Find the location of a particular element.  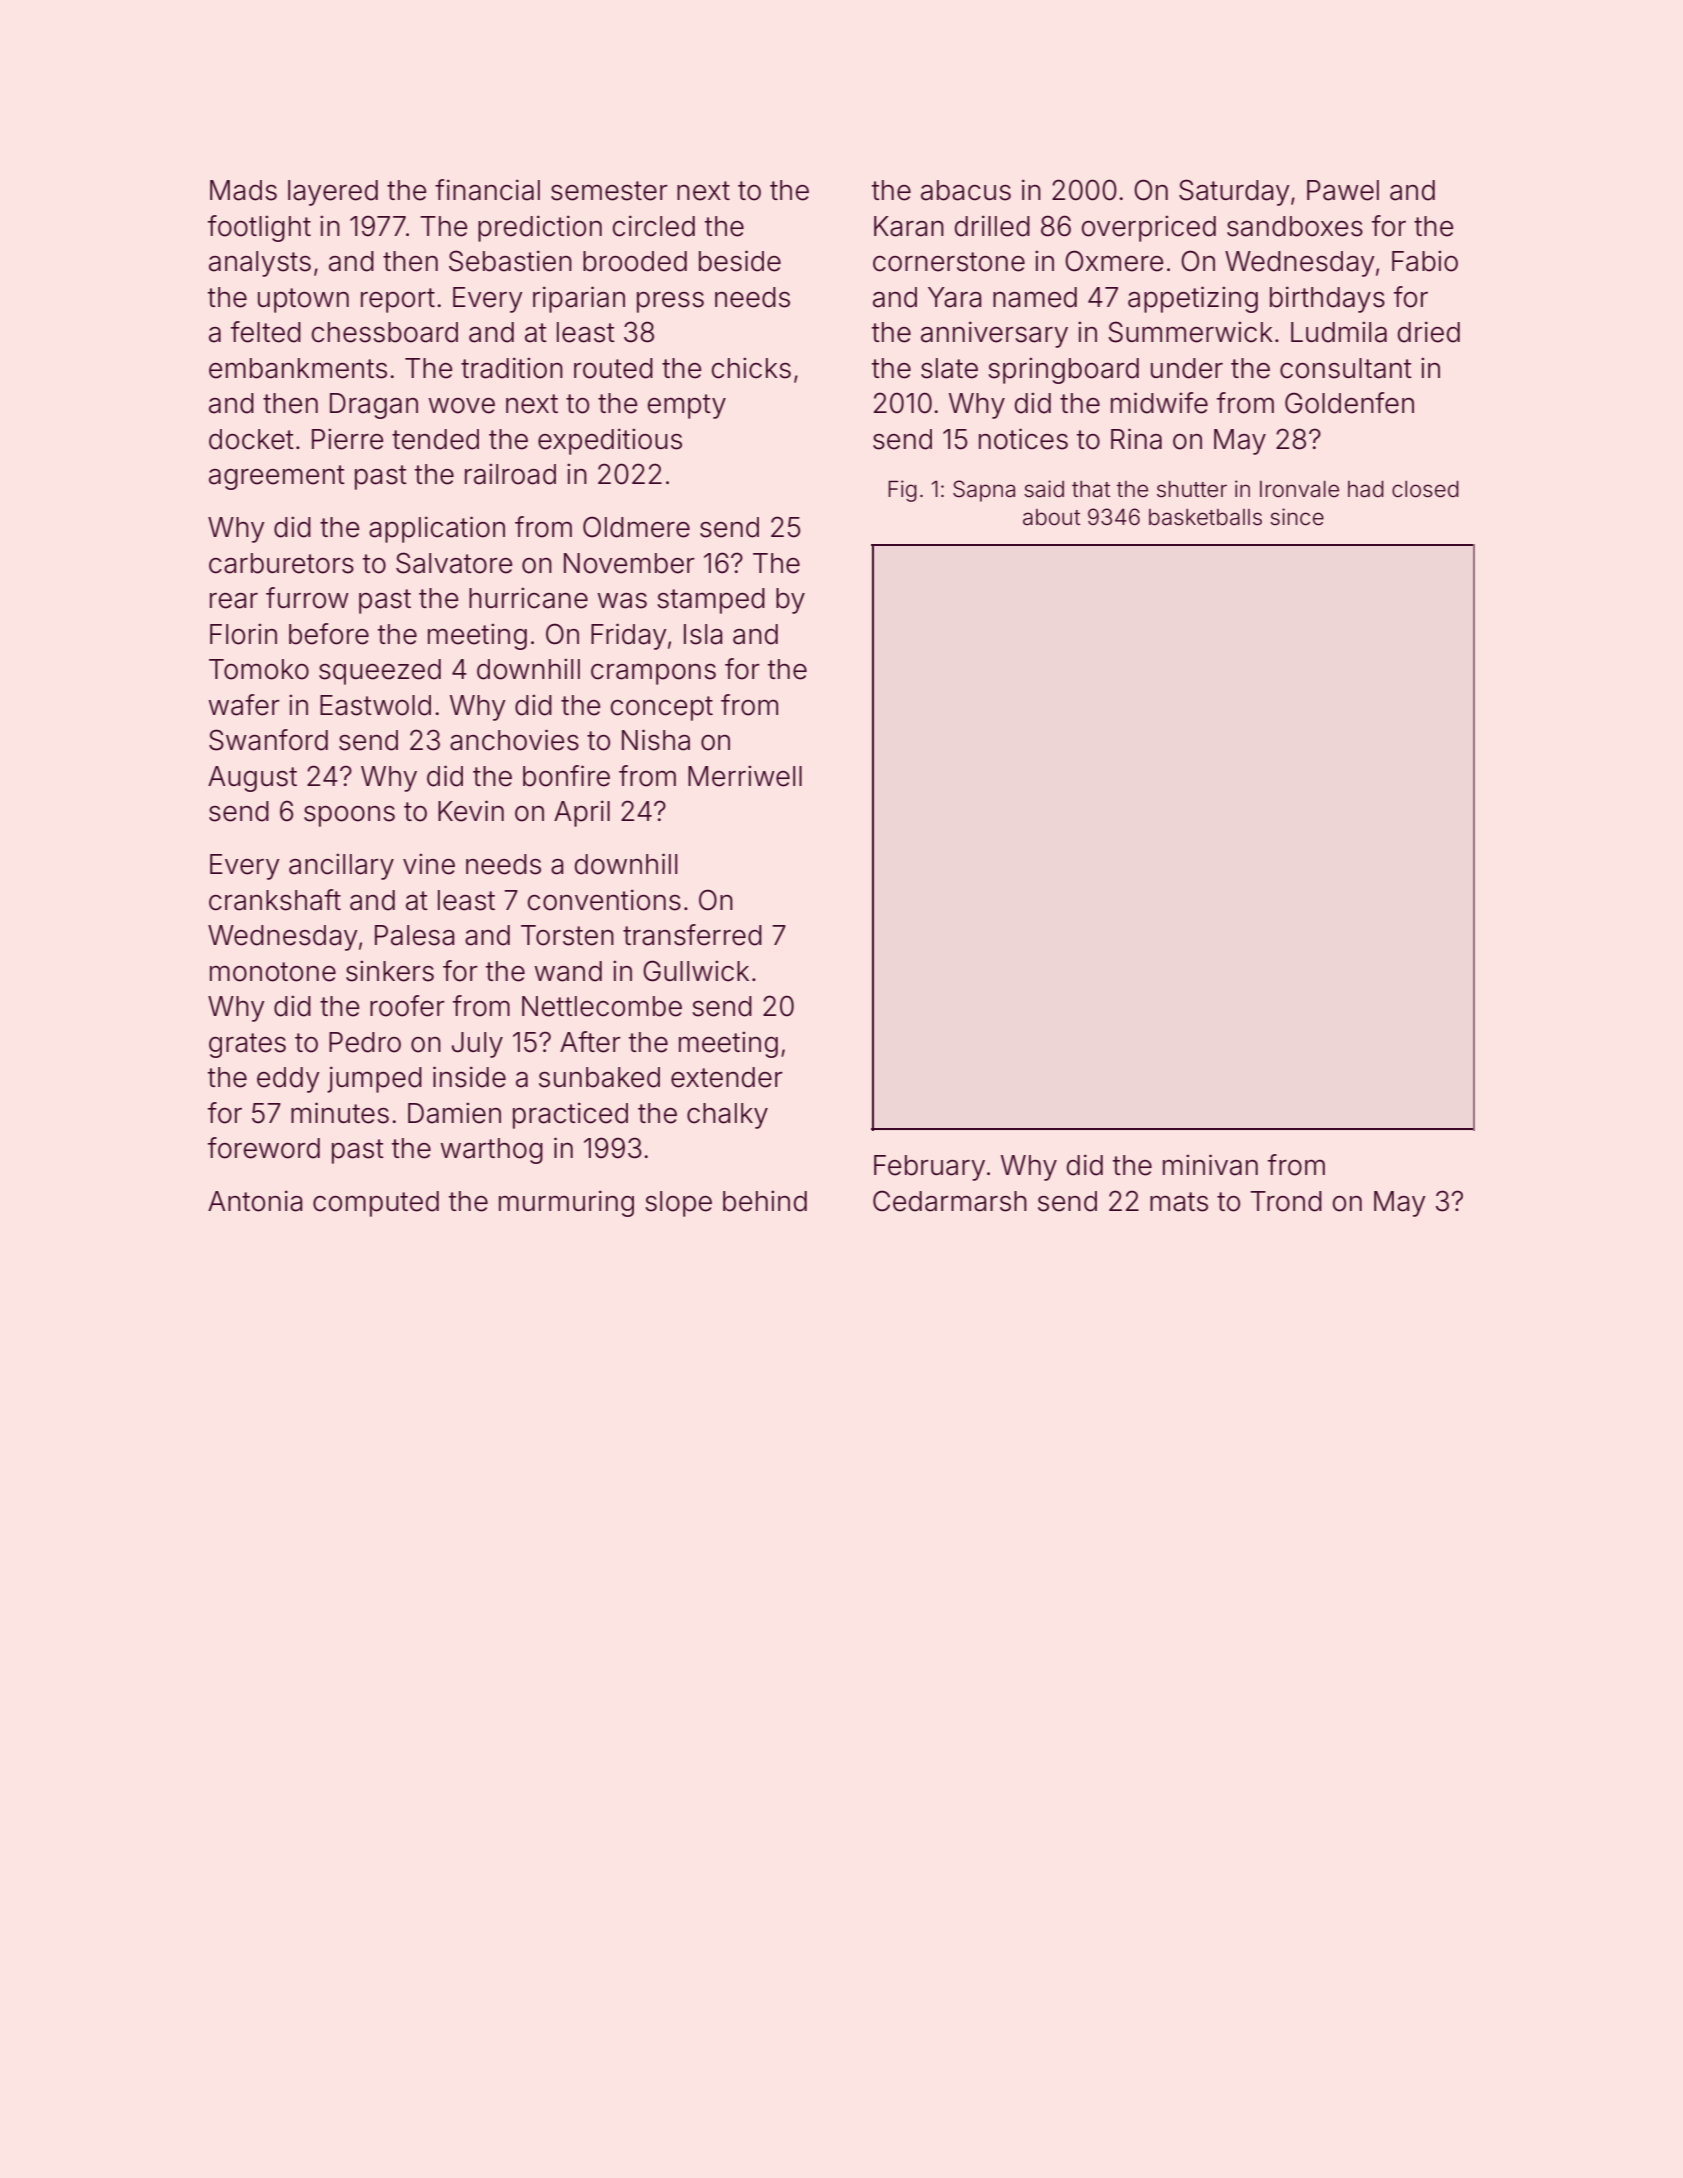

Saturday is located at coordinates (1234, 192).
